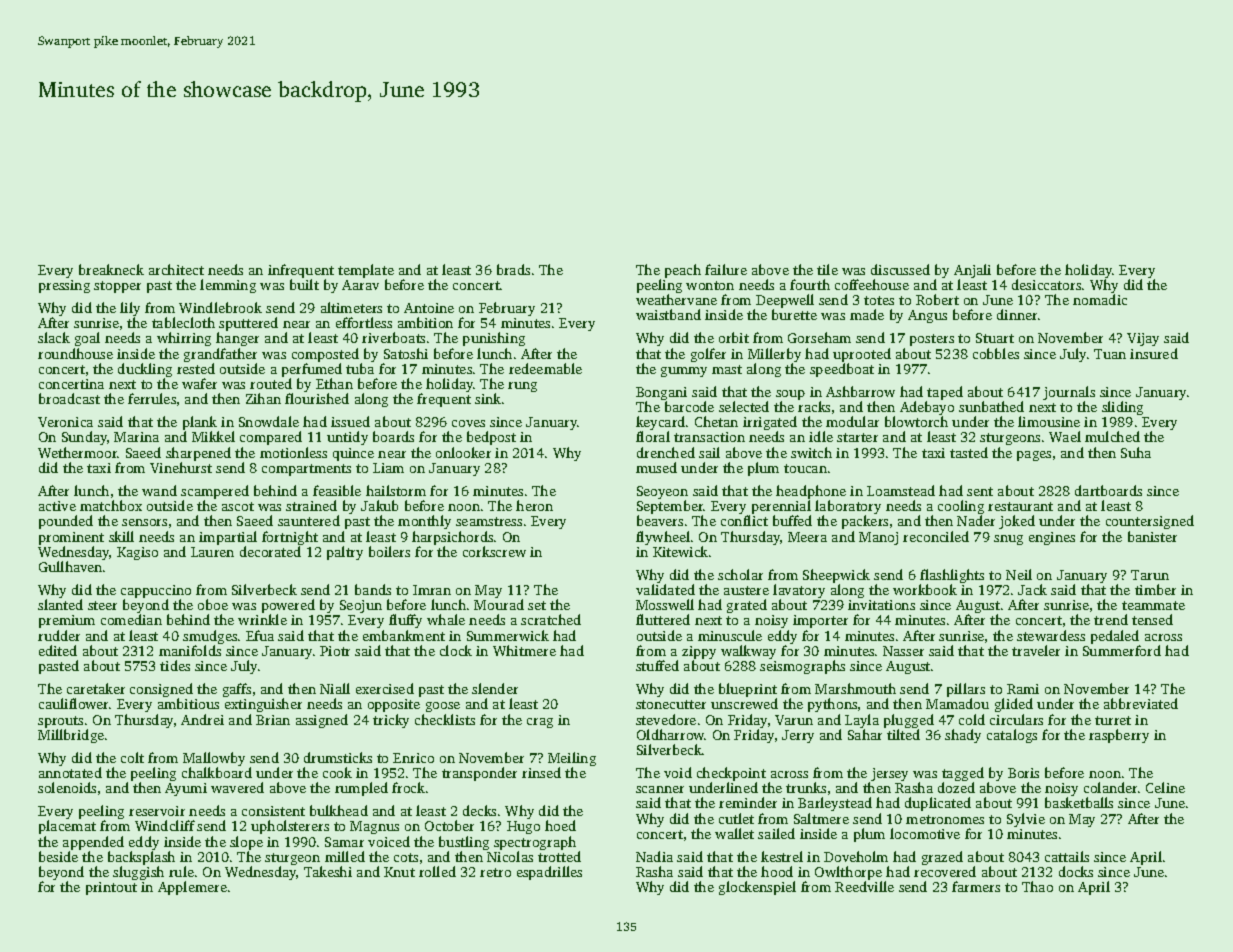 The width and height of the screenshot is (1233, 952). I want to click on sliding, so click(1122, 408).
